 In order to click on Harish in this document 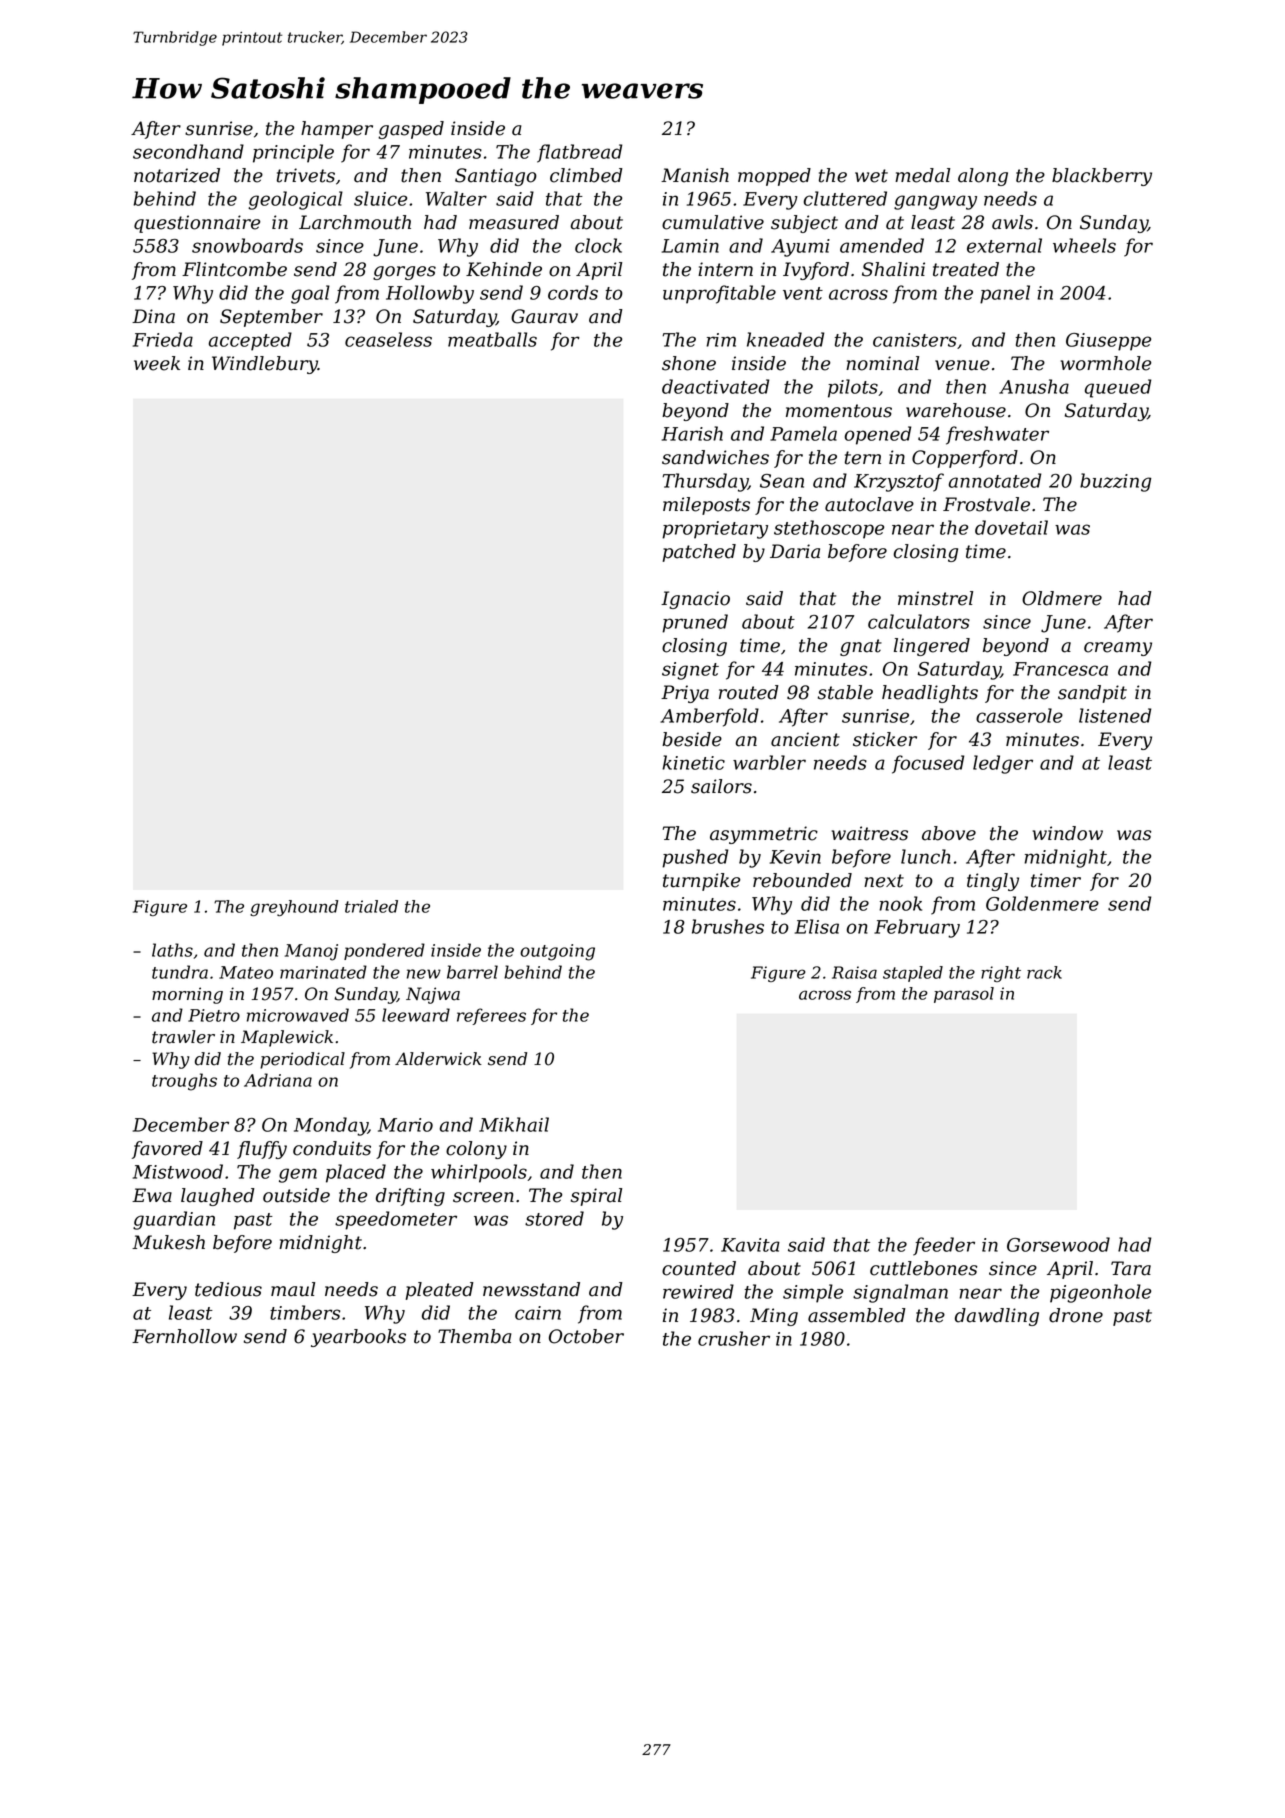, I will do `click(692, 433)`.
